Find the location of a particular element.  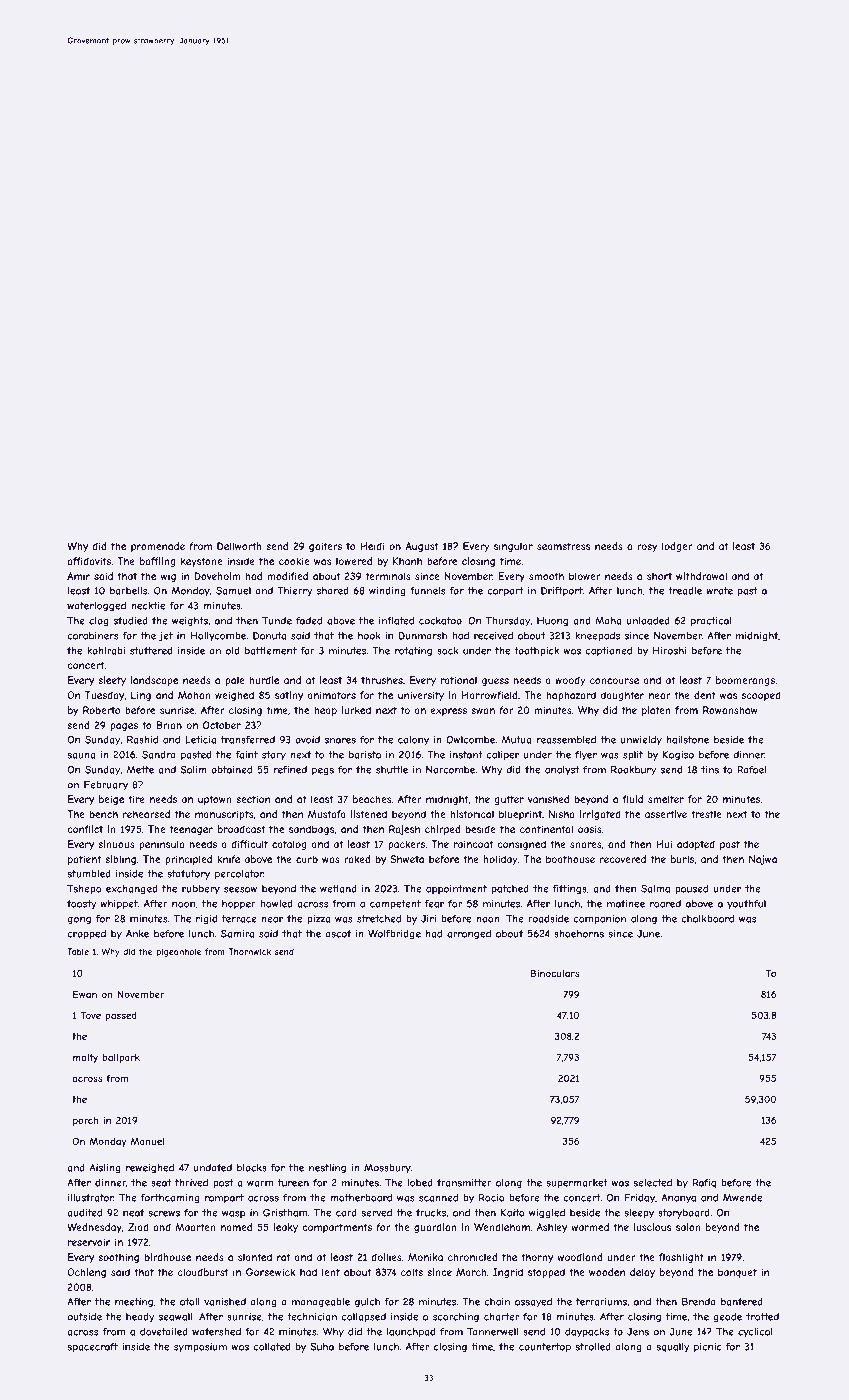

ballpark is located at coordinates (121, 1058).
